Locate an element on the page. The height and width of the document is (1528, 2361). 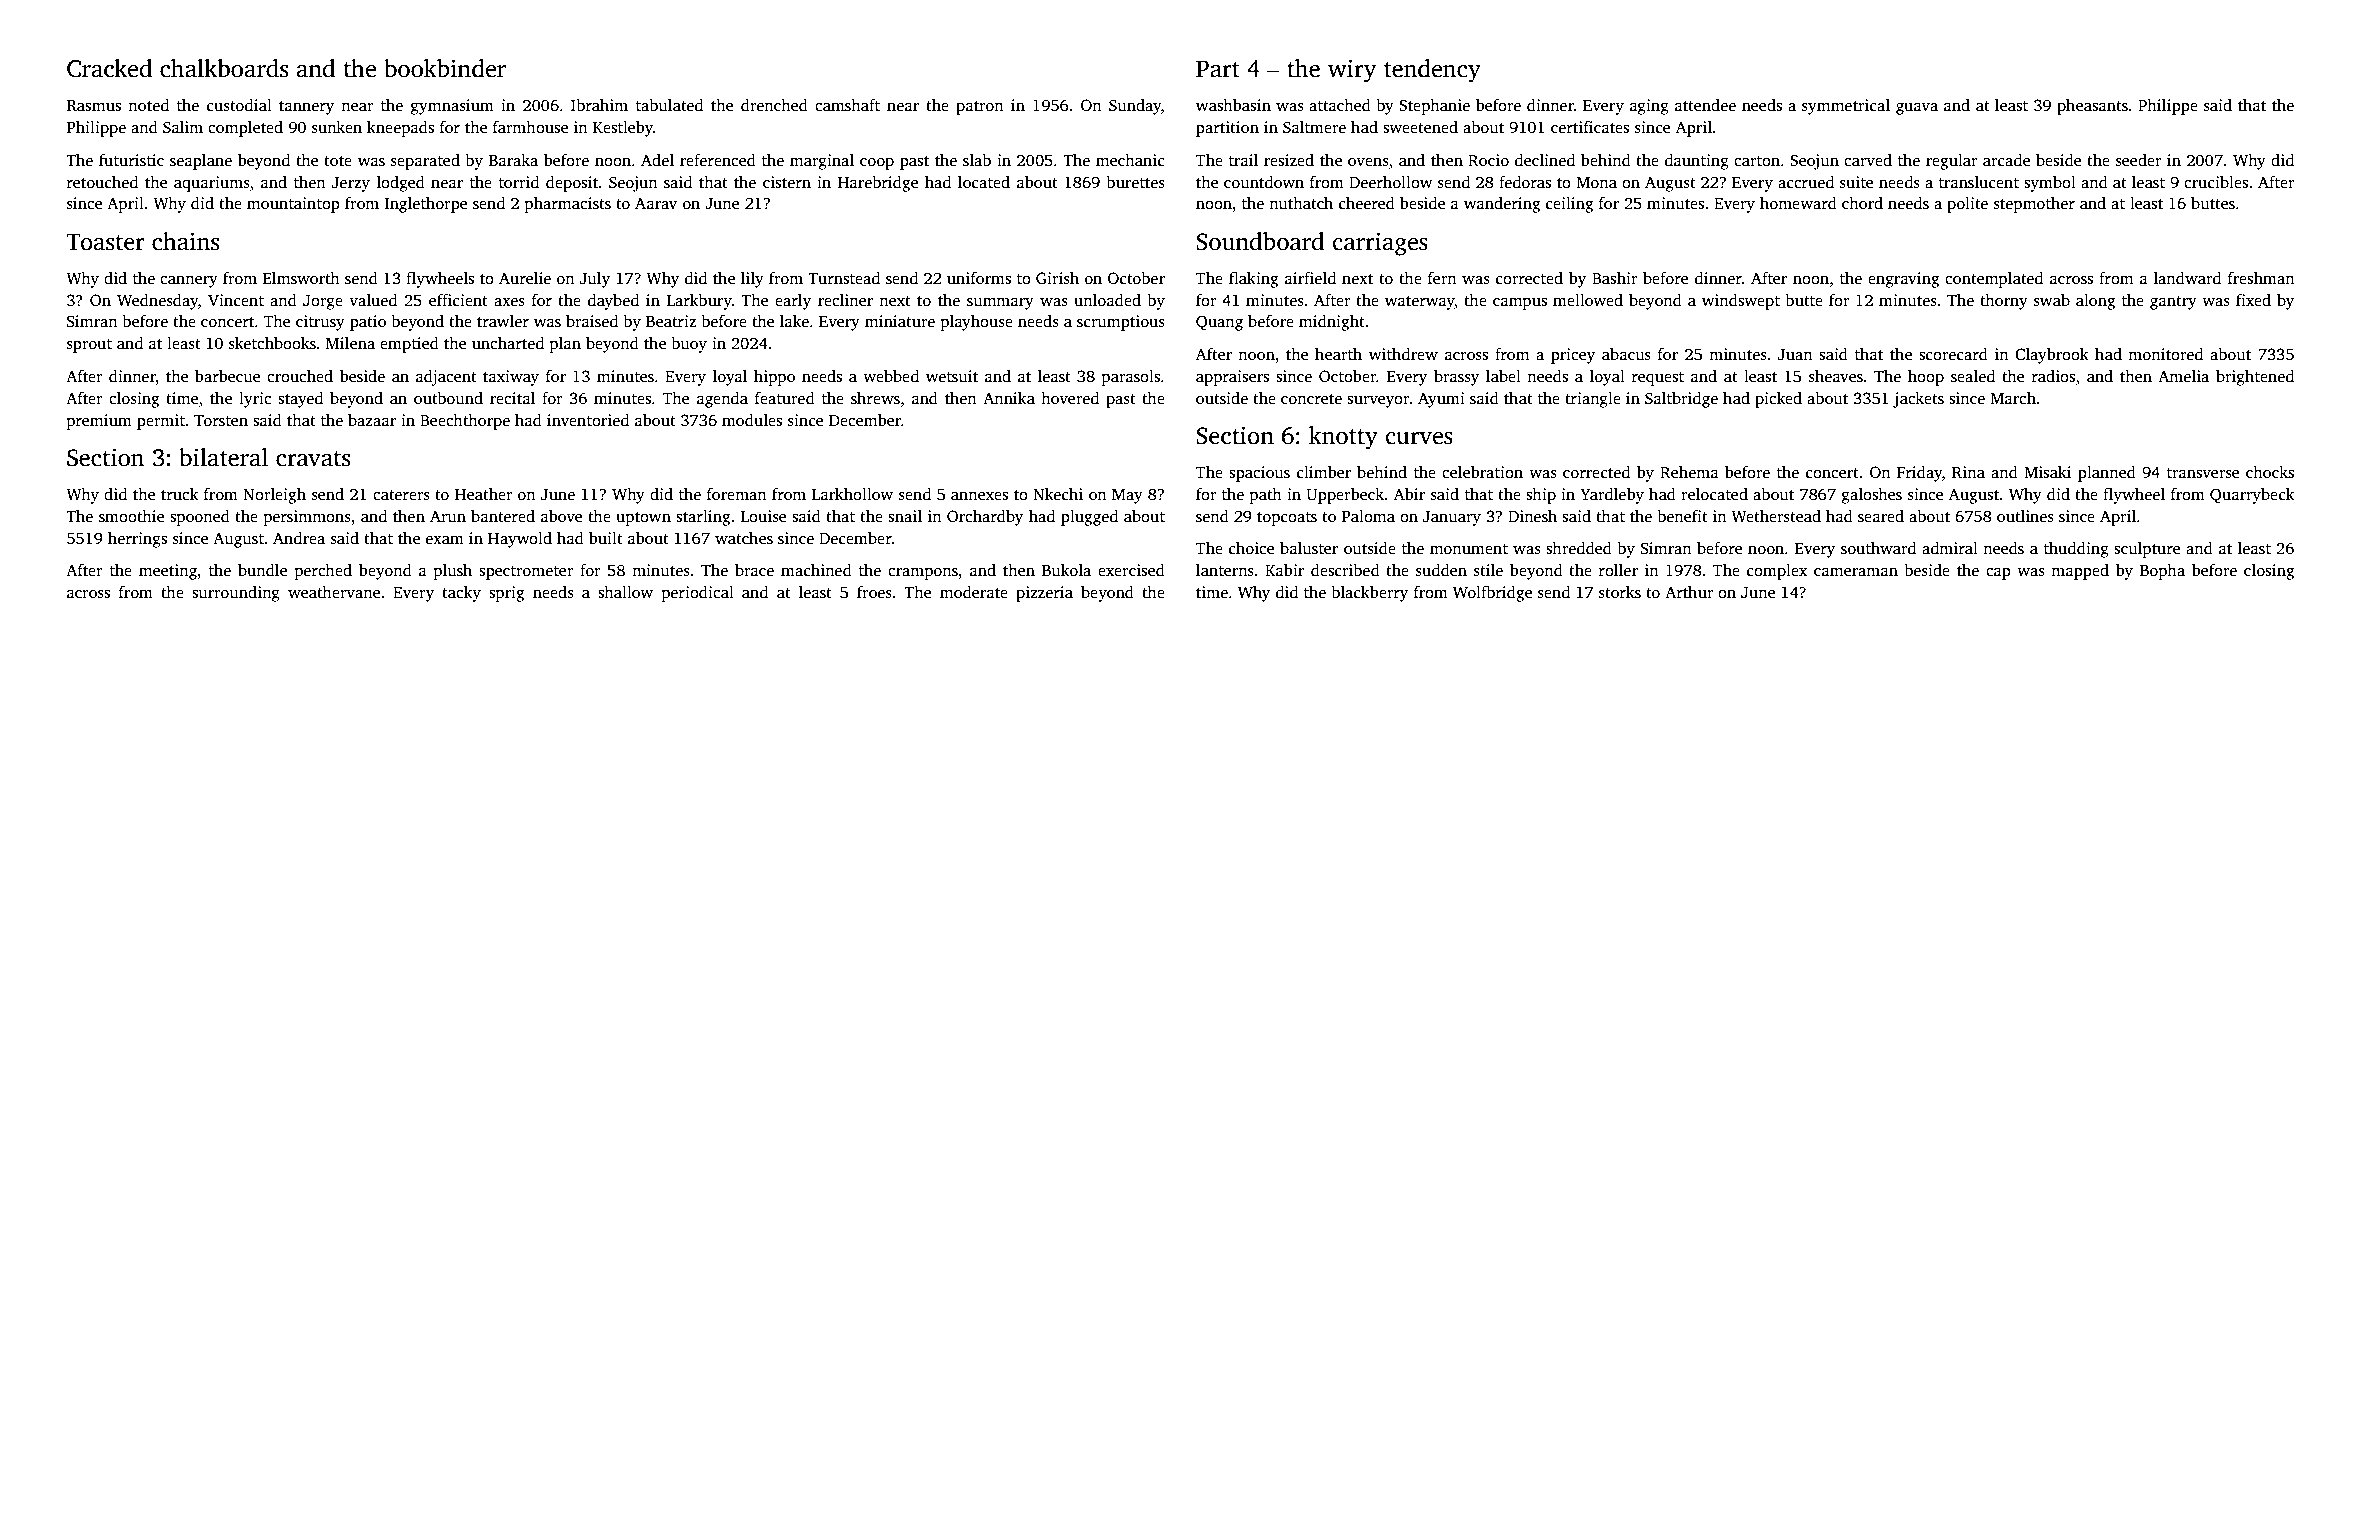
trawler is located at coordinates (503, 321).
